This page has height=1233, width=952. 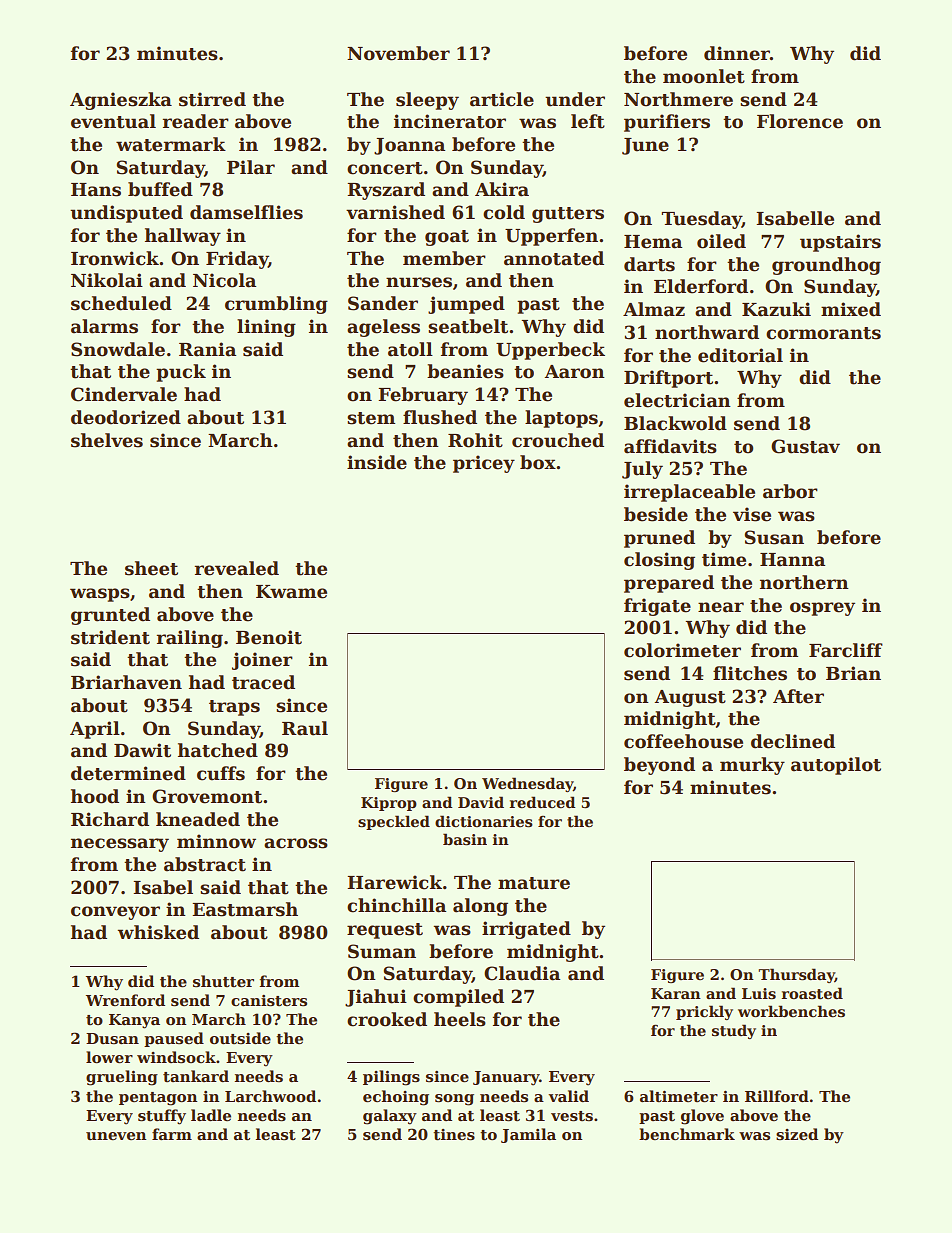 I want to click on Upperfen, so click(x=551, y=237).
